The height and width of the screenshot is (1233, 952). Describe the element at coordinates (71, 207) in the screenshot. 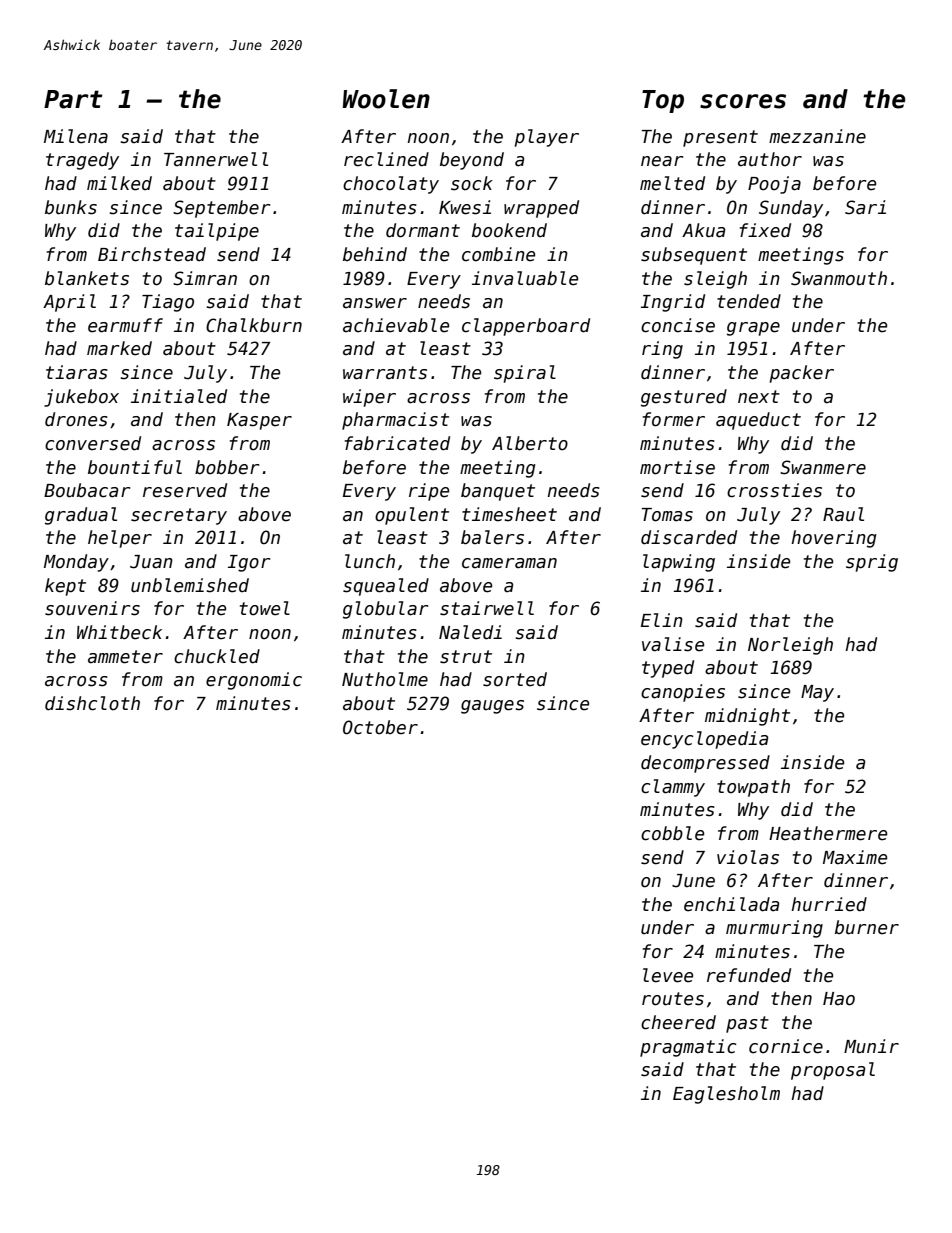

I see `bunks` at that location.
